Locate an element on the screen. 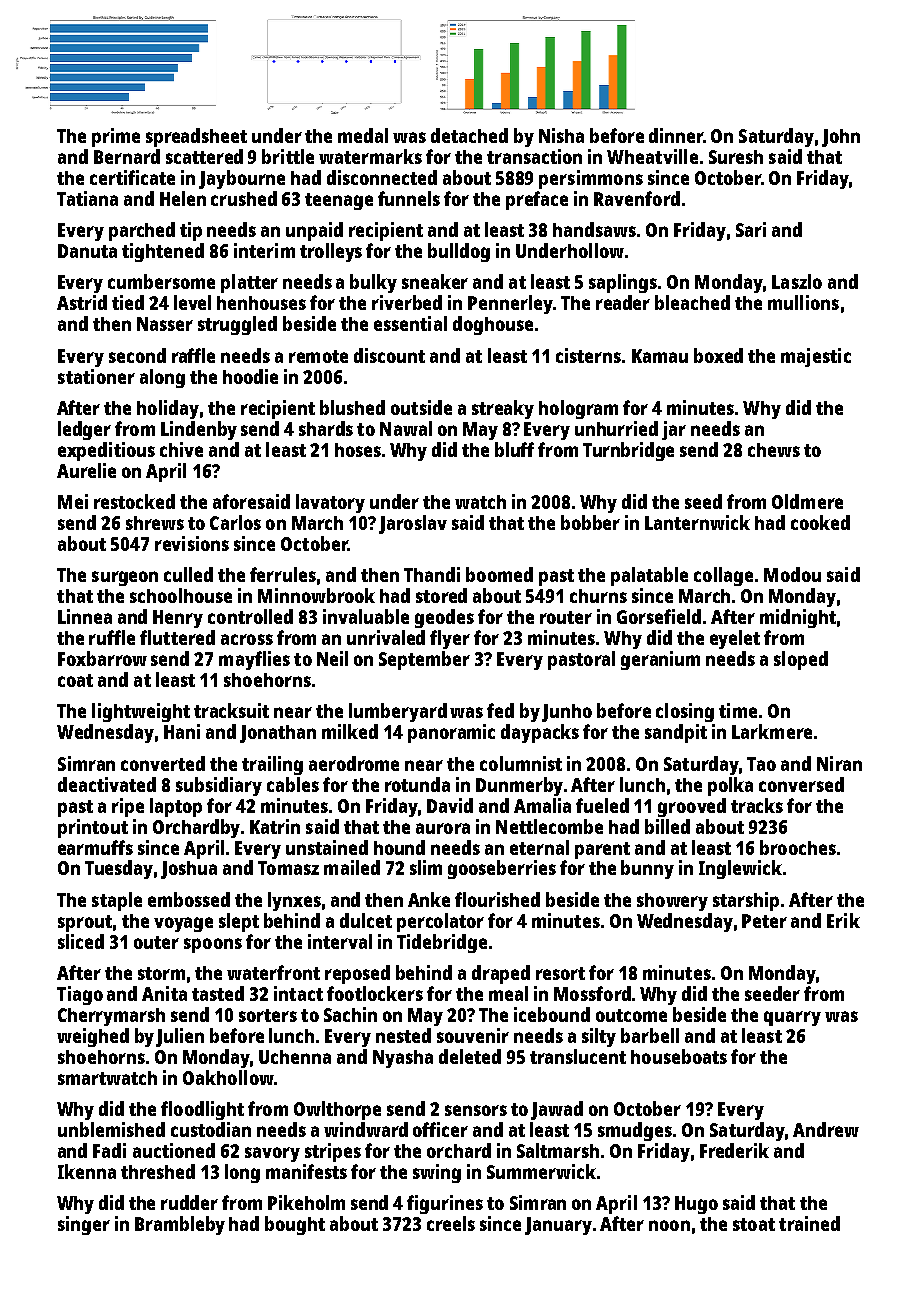 The height and width of the screenshot is (1308, 924). Sari is located at coordinates (751, 229).
